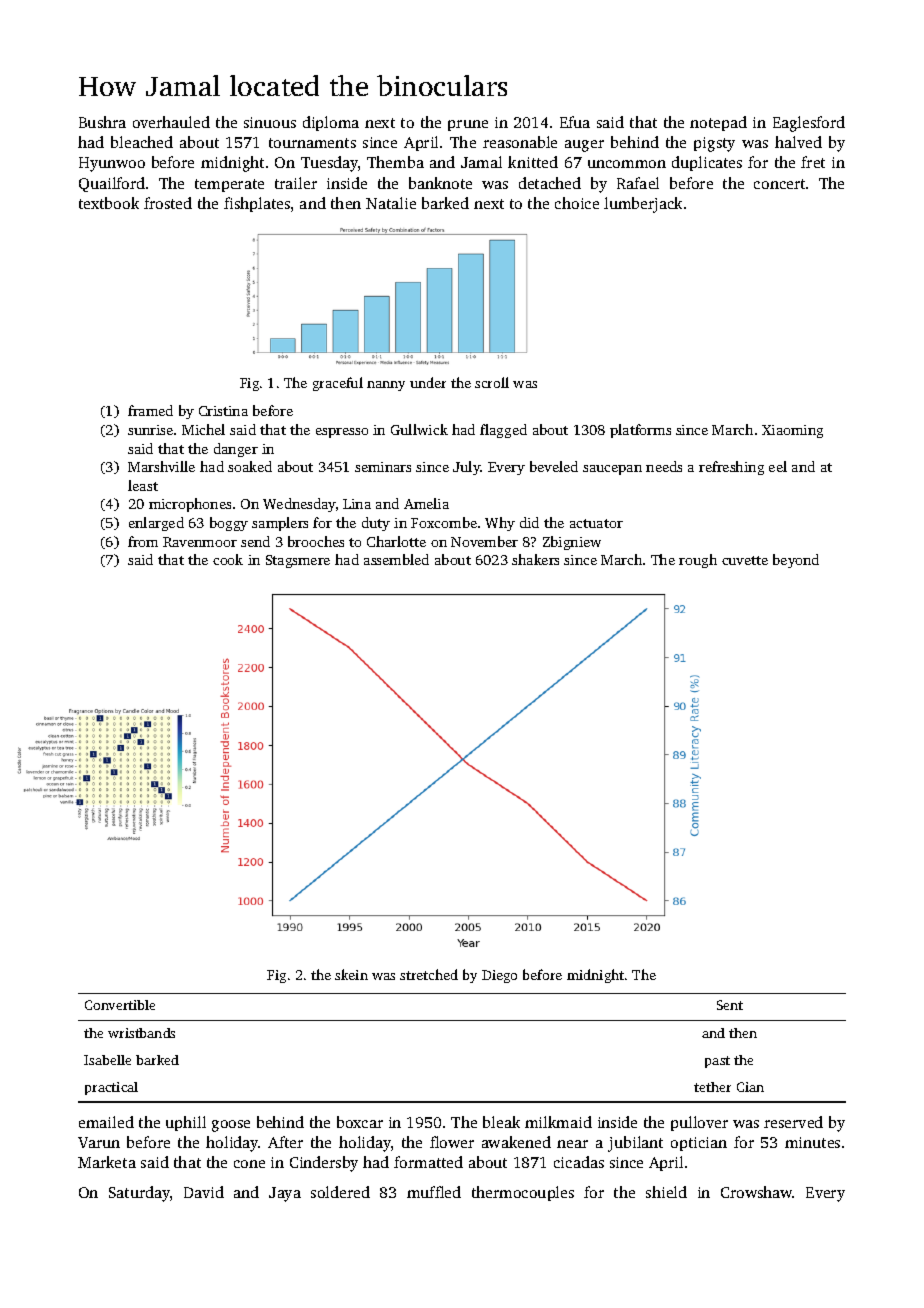 This image has height=1308, width=924. What do you see at coordinates (141, 1033) in the image?
I see `wristbands` at bounding box center [141, 1033].
